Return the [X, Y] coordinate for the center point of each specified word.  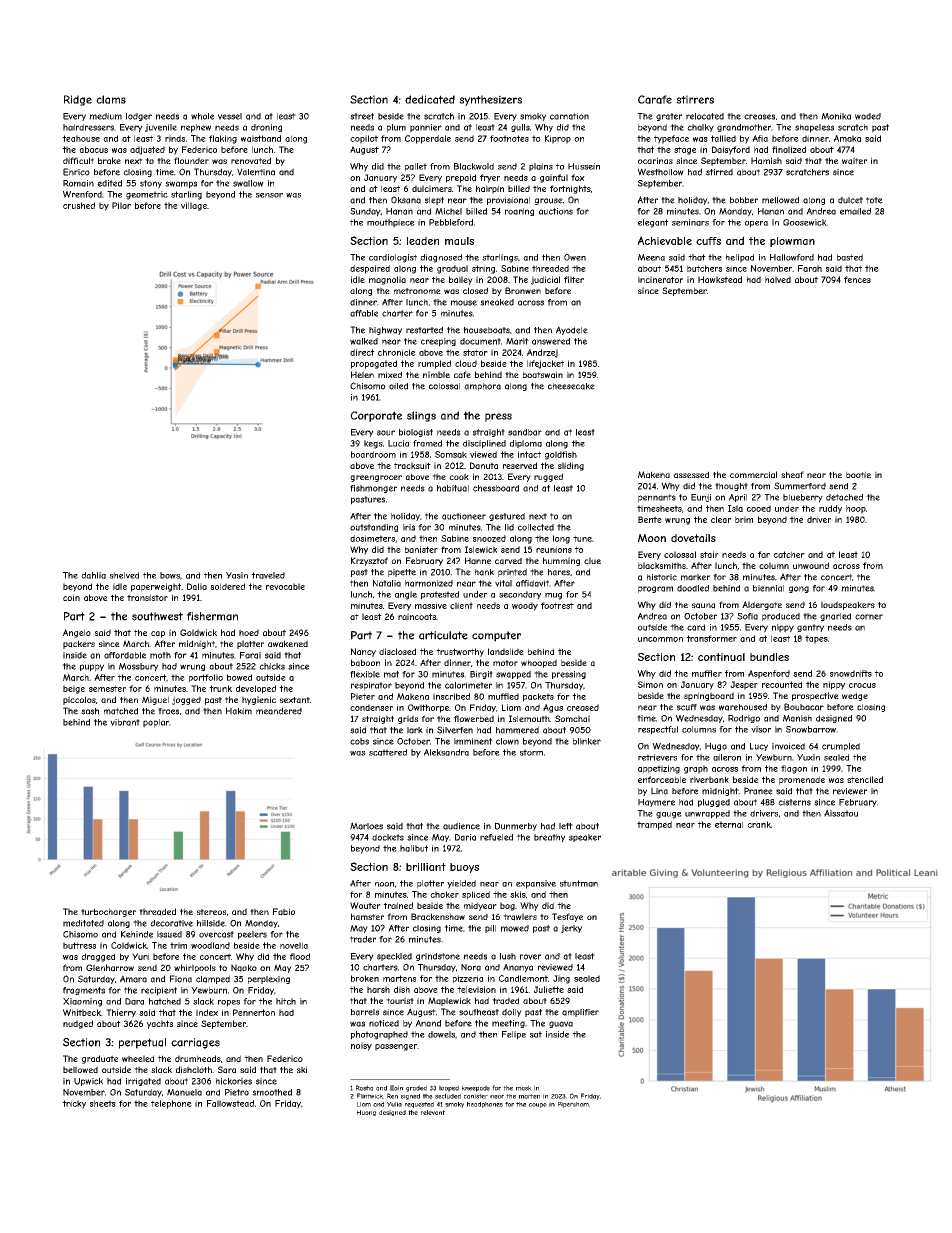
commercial [753, 475]
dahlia [93, 575]
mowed [515, 928]
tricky [74, 1104]
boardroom [373, 454]
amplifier [580, 1013]
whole [202, 116]
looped [449, 1088]
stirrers [695, 99]
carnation [569, 116]
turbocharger [108, 912]
